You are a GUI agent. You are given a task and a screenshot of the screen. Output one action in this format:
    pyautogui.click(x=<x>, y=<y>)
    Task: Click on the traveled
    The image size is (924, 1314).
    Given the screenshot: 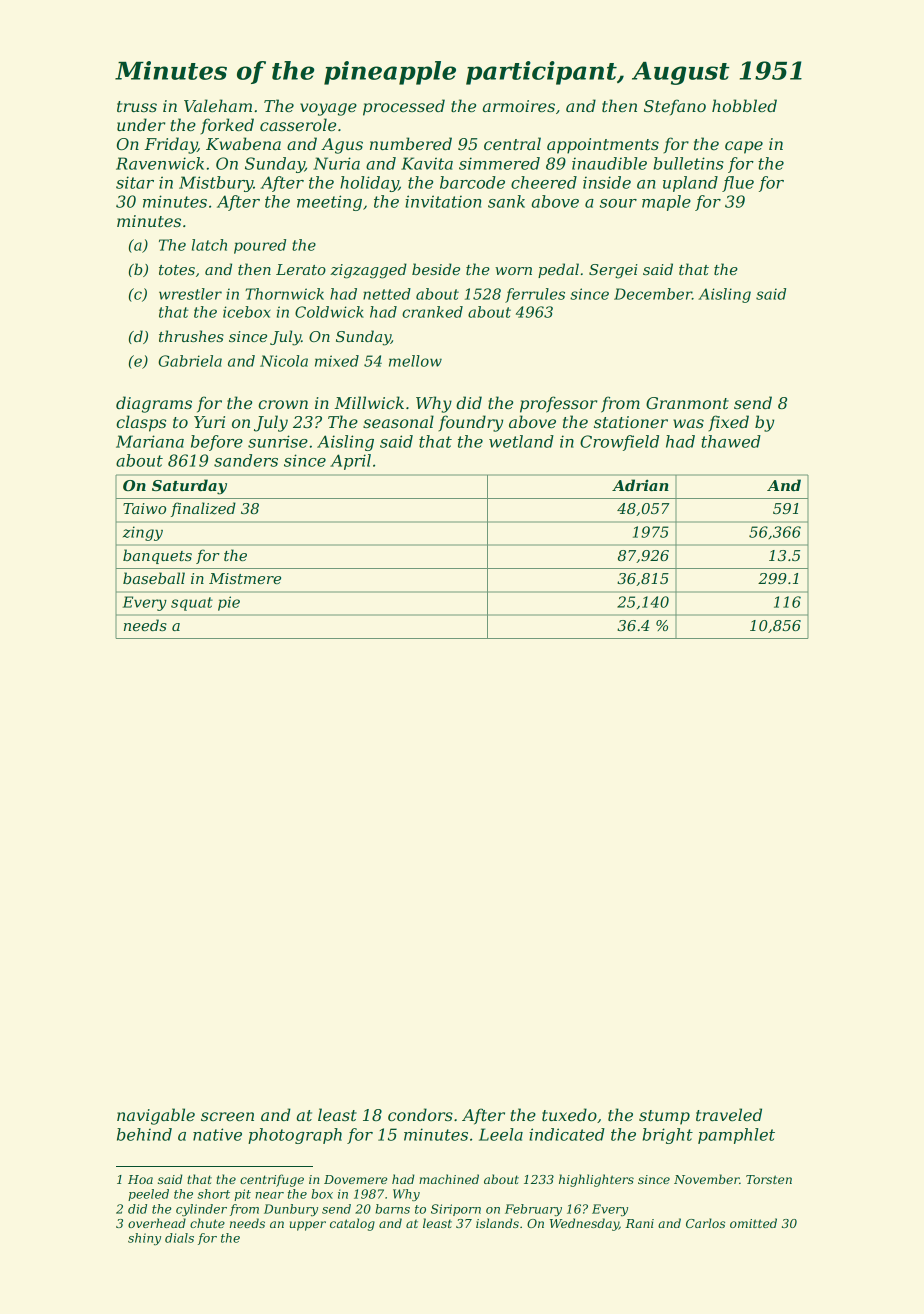 What is the action you would take?
    pyautogui.click(x=729, y=1114)
